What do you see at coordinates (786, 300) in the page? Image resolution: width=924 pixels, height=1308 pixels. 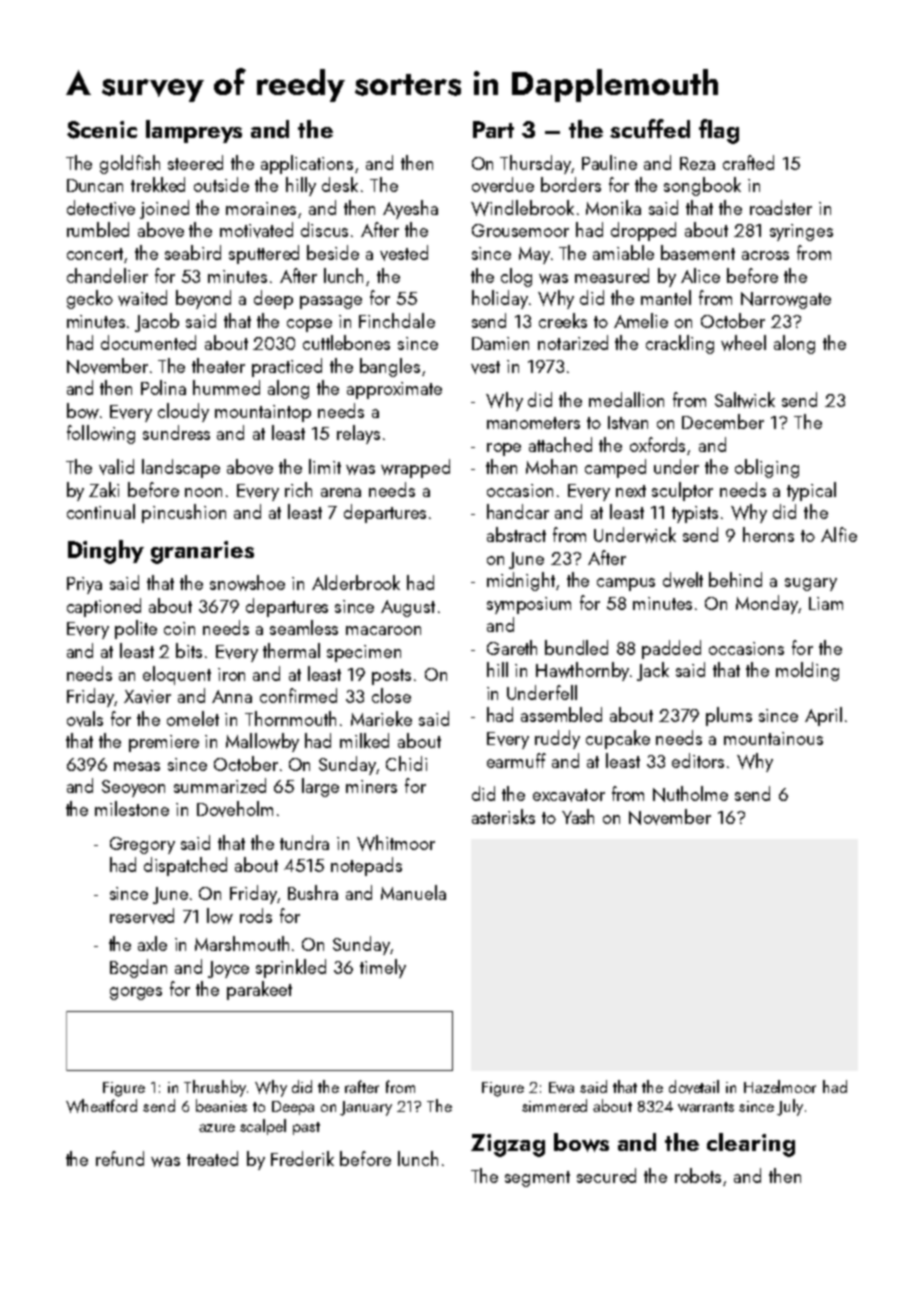 I see `Narrowgate` at bounding box center [786, 300].
